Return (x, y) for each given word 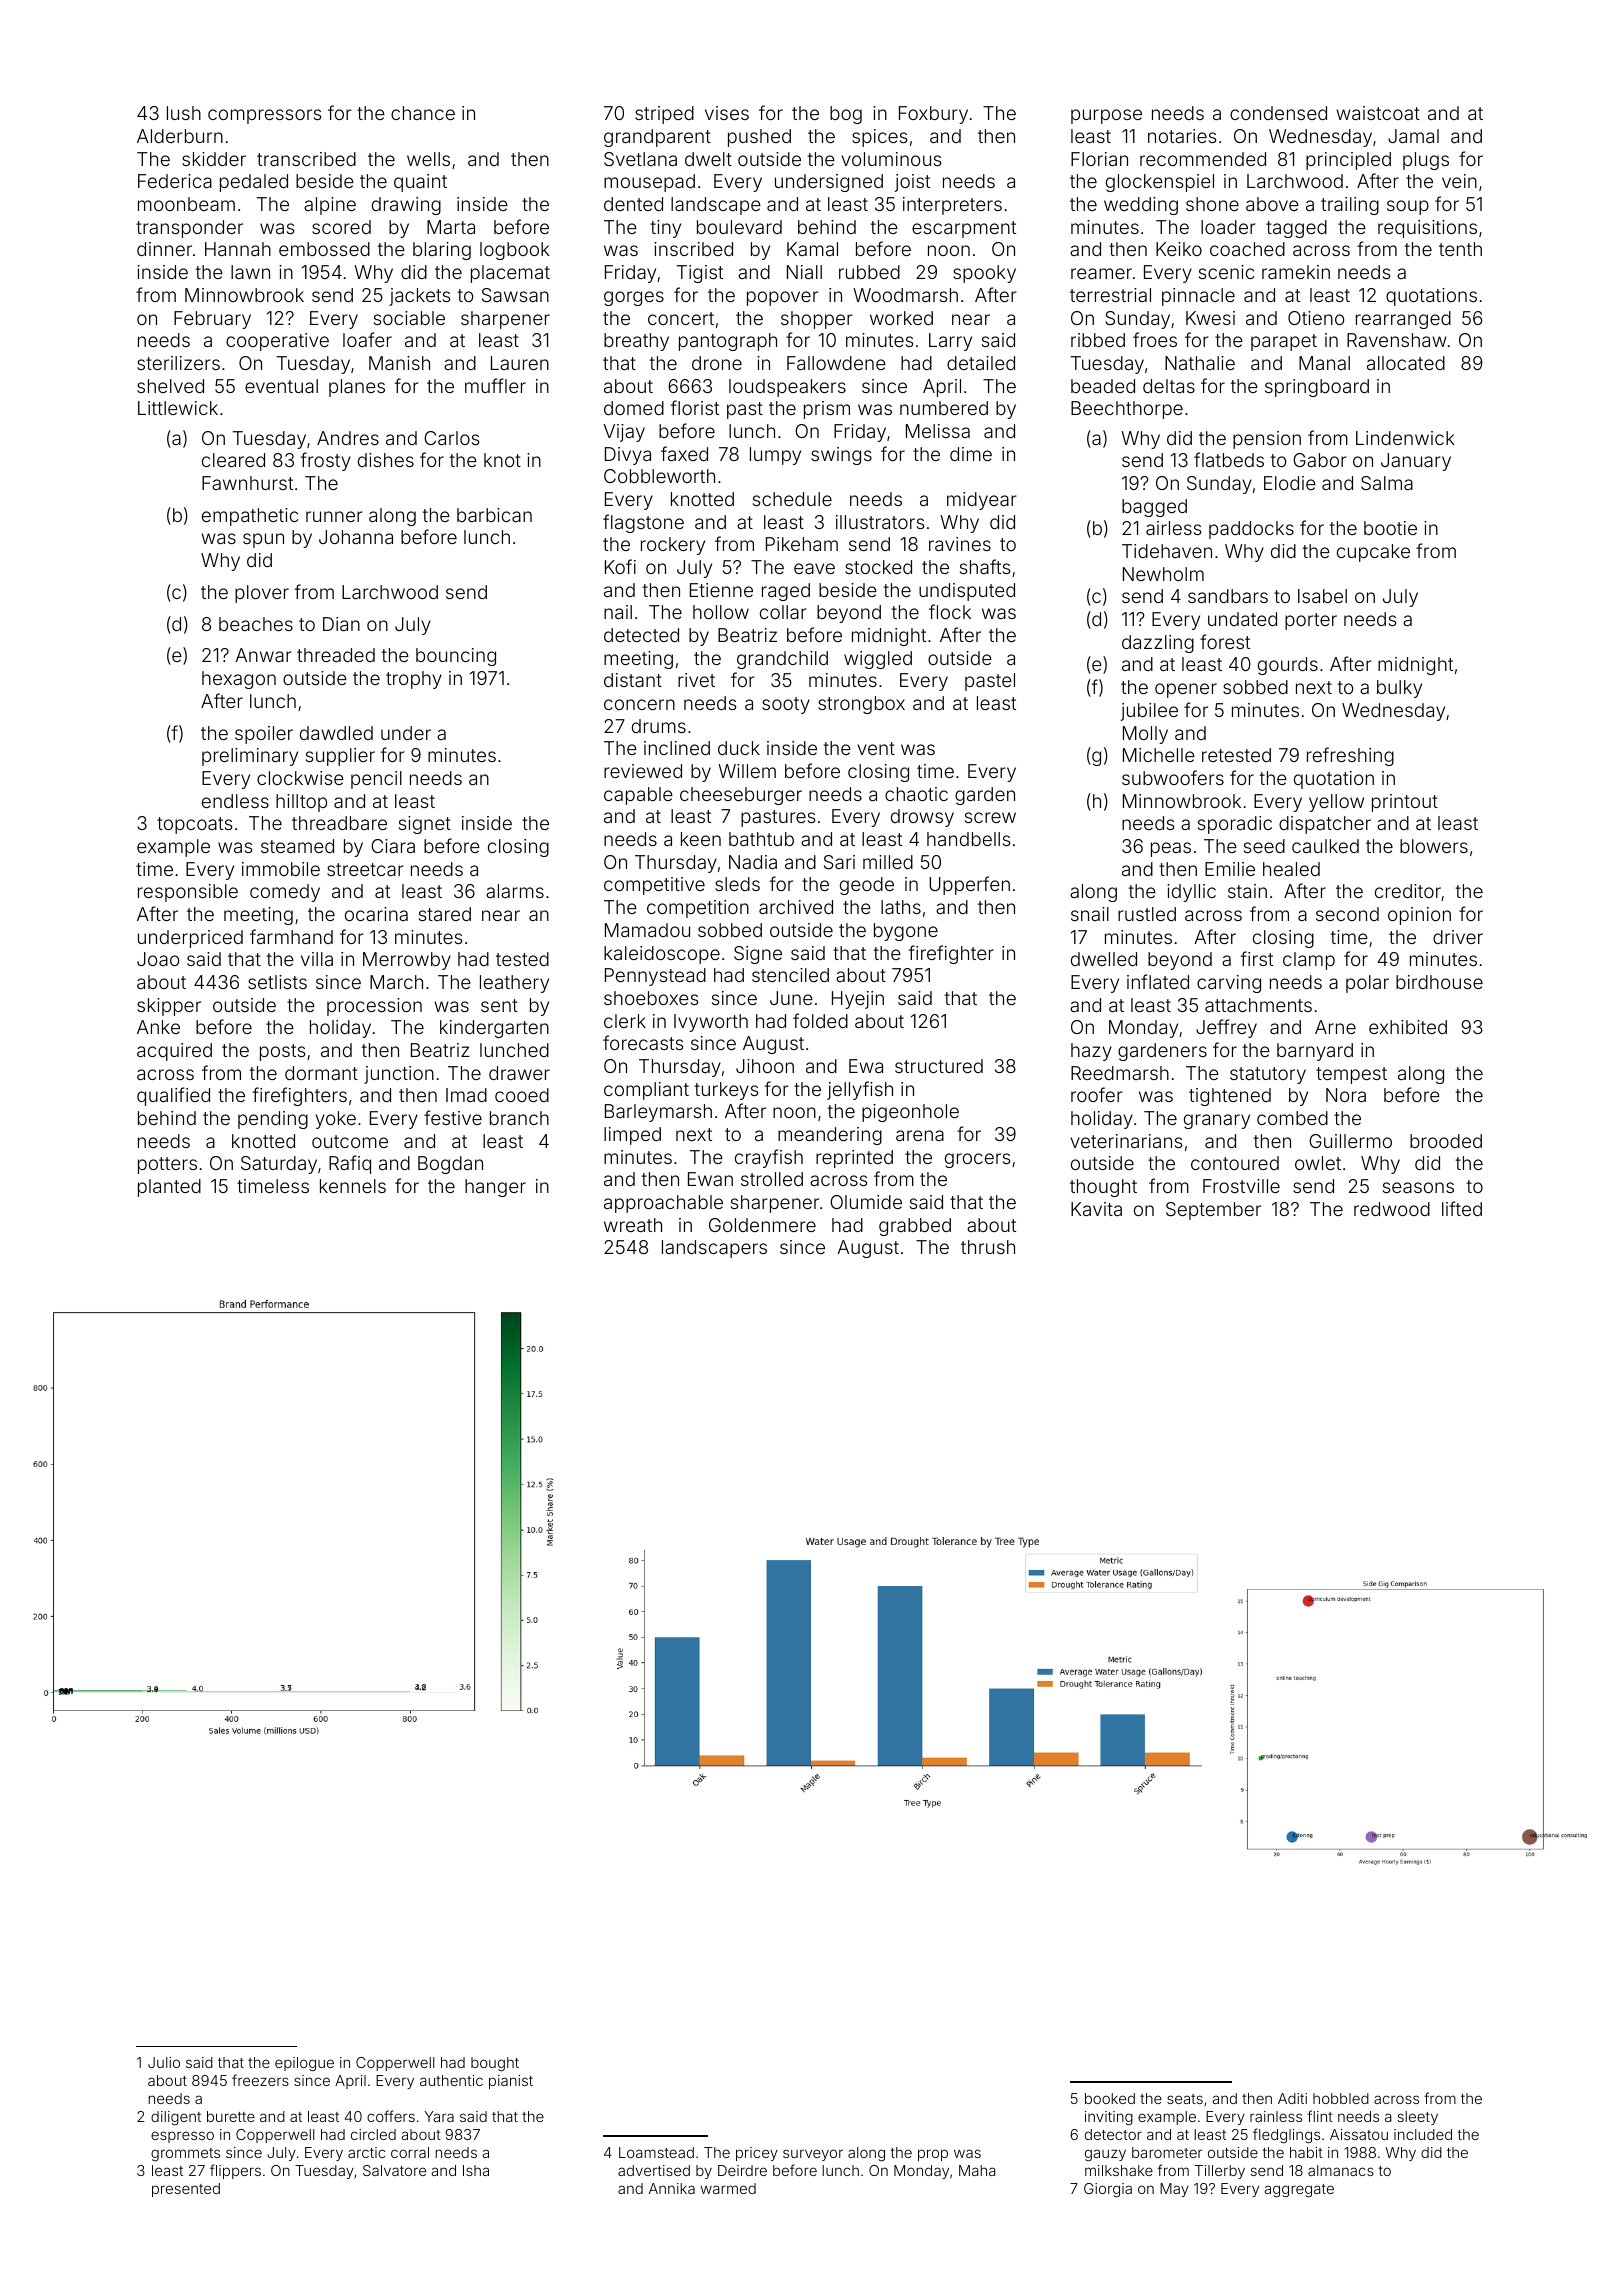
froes (1155, 339)
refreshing (1350, 756)
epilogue (304, 2064)
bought (495, 2064)
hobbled (1341, 2098)
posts (282, 1052)
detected (641, 635)
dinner (164, 249)
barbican (494, 515)
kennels (353, 1186)
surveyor (813, 2155)
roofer (1097, 1094)
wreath (633, 1225)
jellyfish (860, 1090)
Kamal (812, 249)
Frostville (1241, 1186)
